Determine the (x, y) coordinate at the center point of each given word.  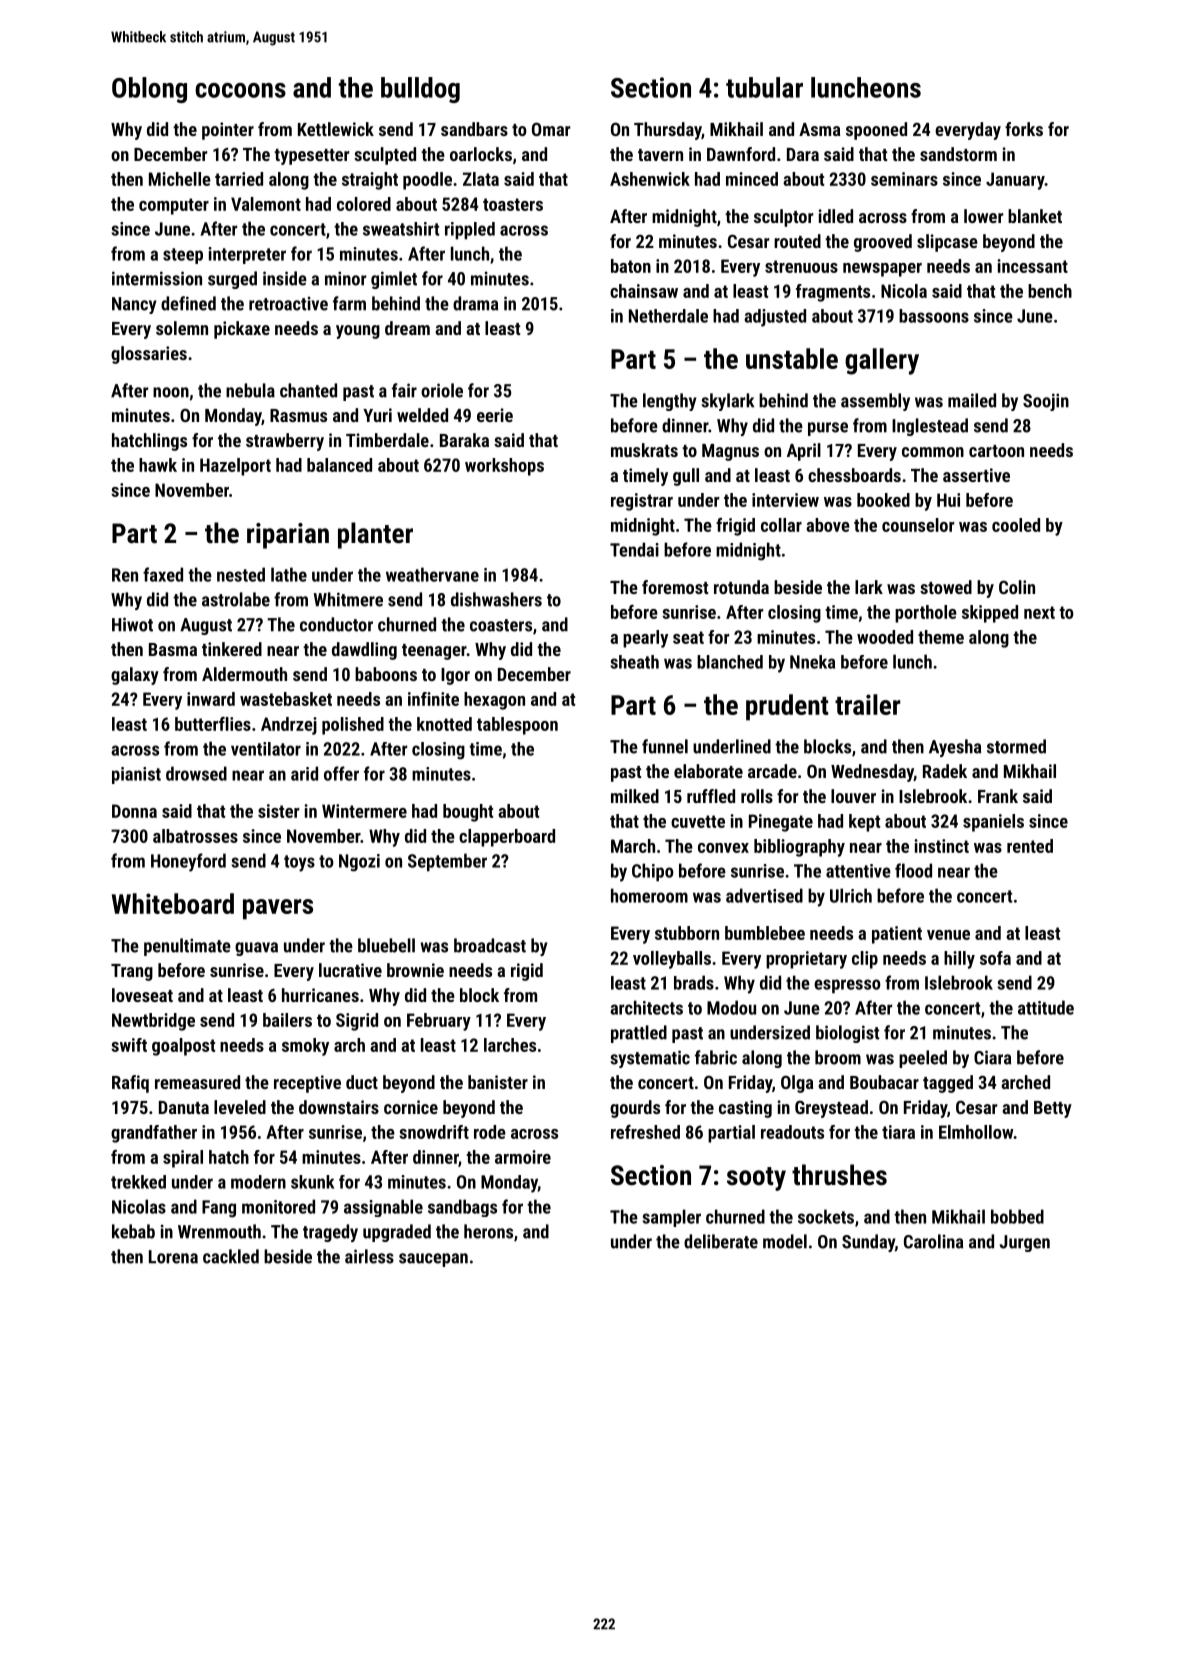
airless (369, 1256)
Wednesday (872, 773)
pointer (228, 131)
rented (1030, 846)
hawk (158, 465)
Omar (551, 129)
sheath (634, 662)
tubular (764, 87)
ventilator (266, 749)
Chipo (653, 872)
